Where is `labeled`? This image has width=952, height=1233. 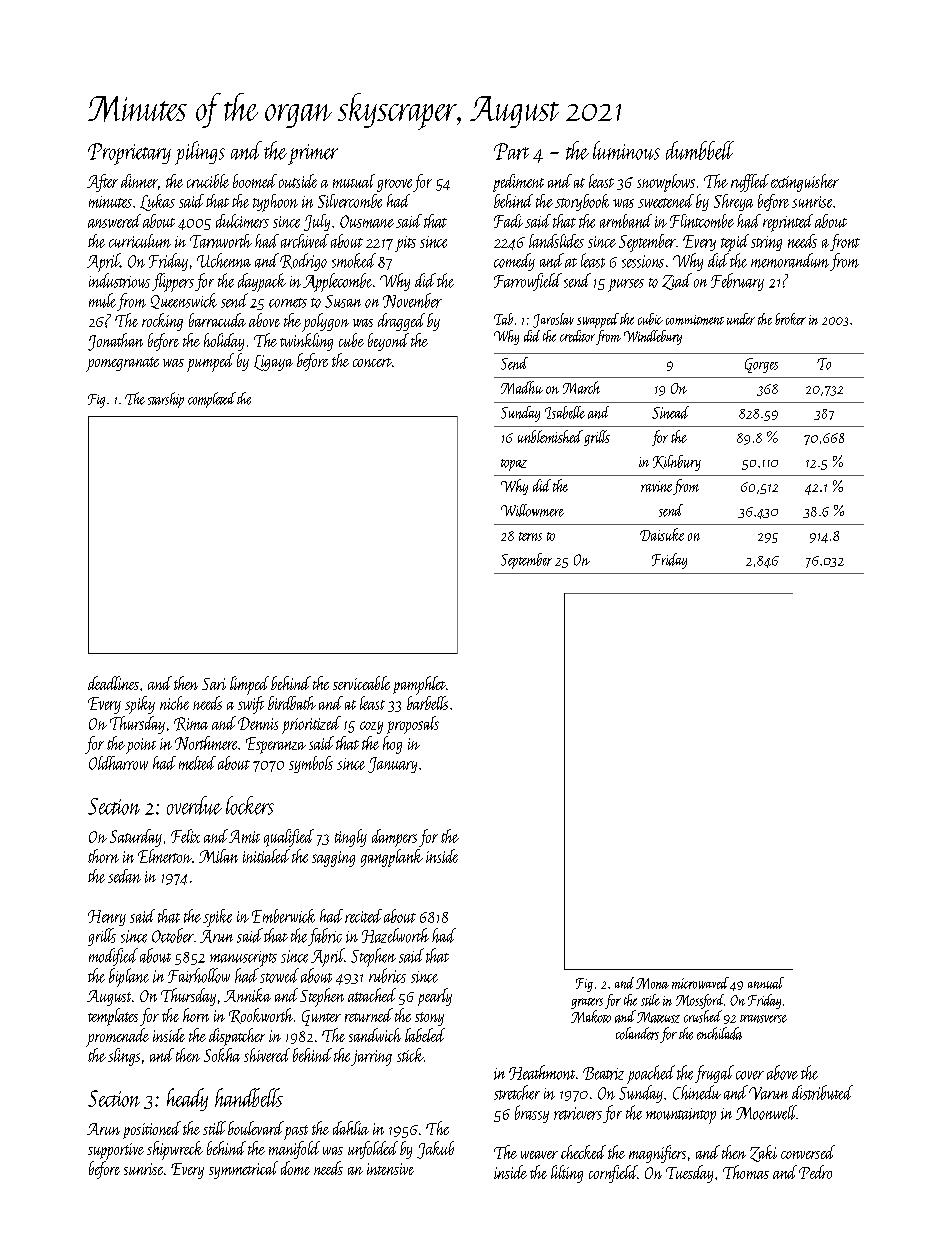 labeled is located at coordinates (425, 1035).
